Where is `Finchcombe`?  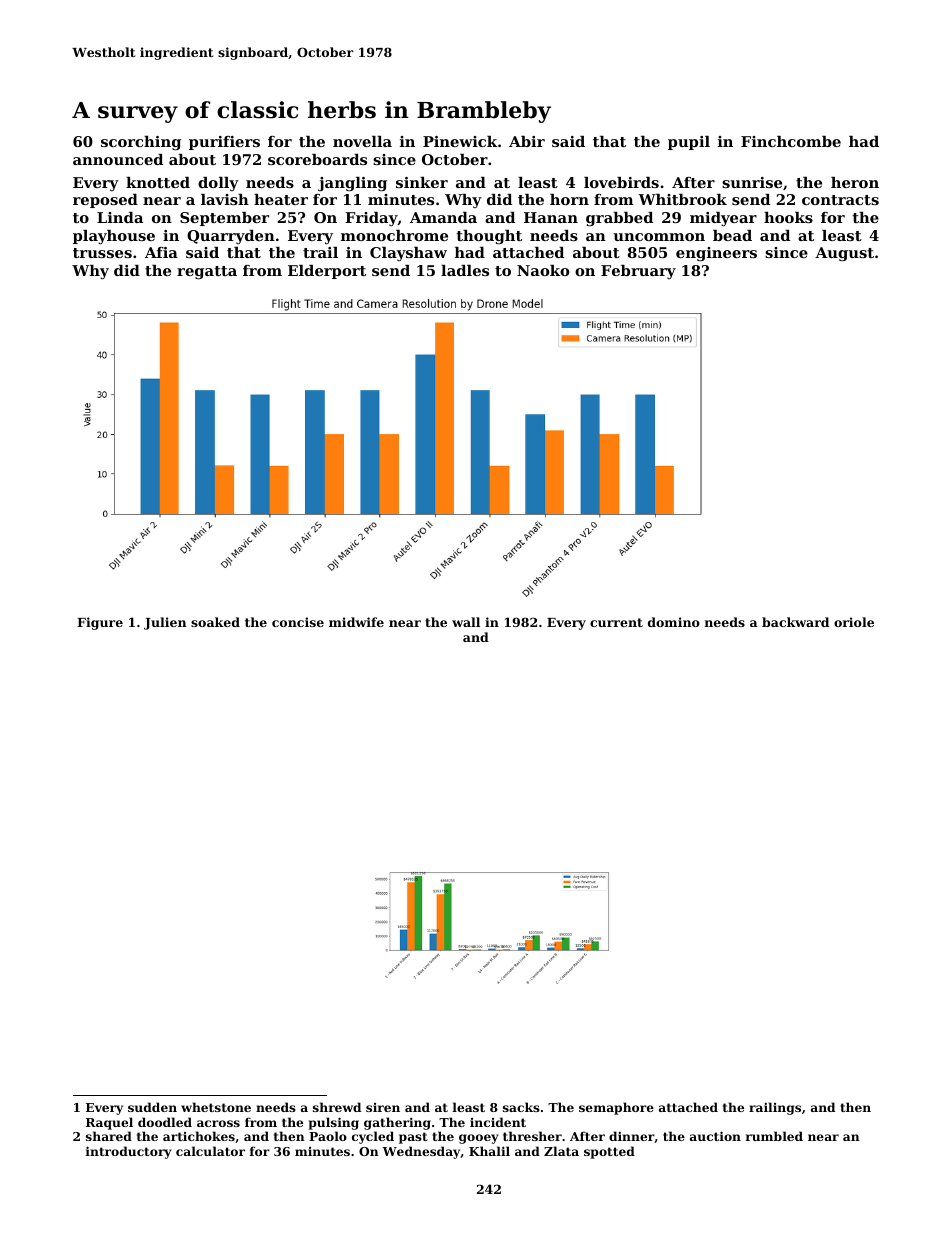
Finchcombe is located at coordinates (791, 141).
